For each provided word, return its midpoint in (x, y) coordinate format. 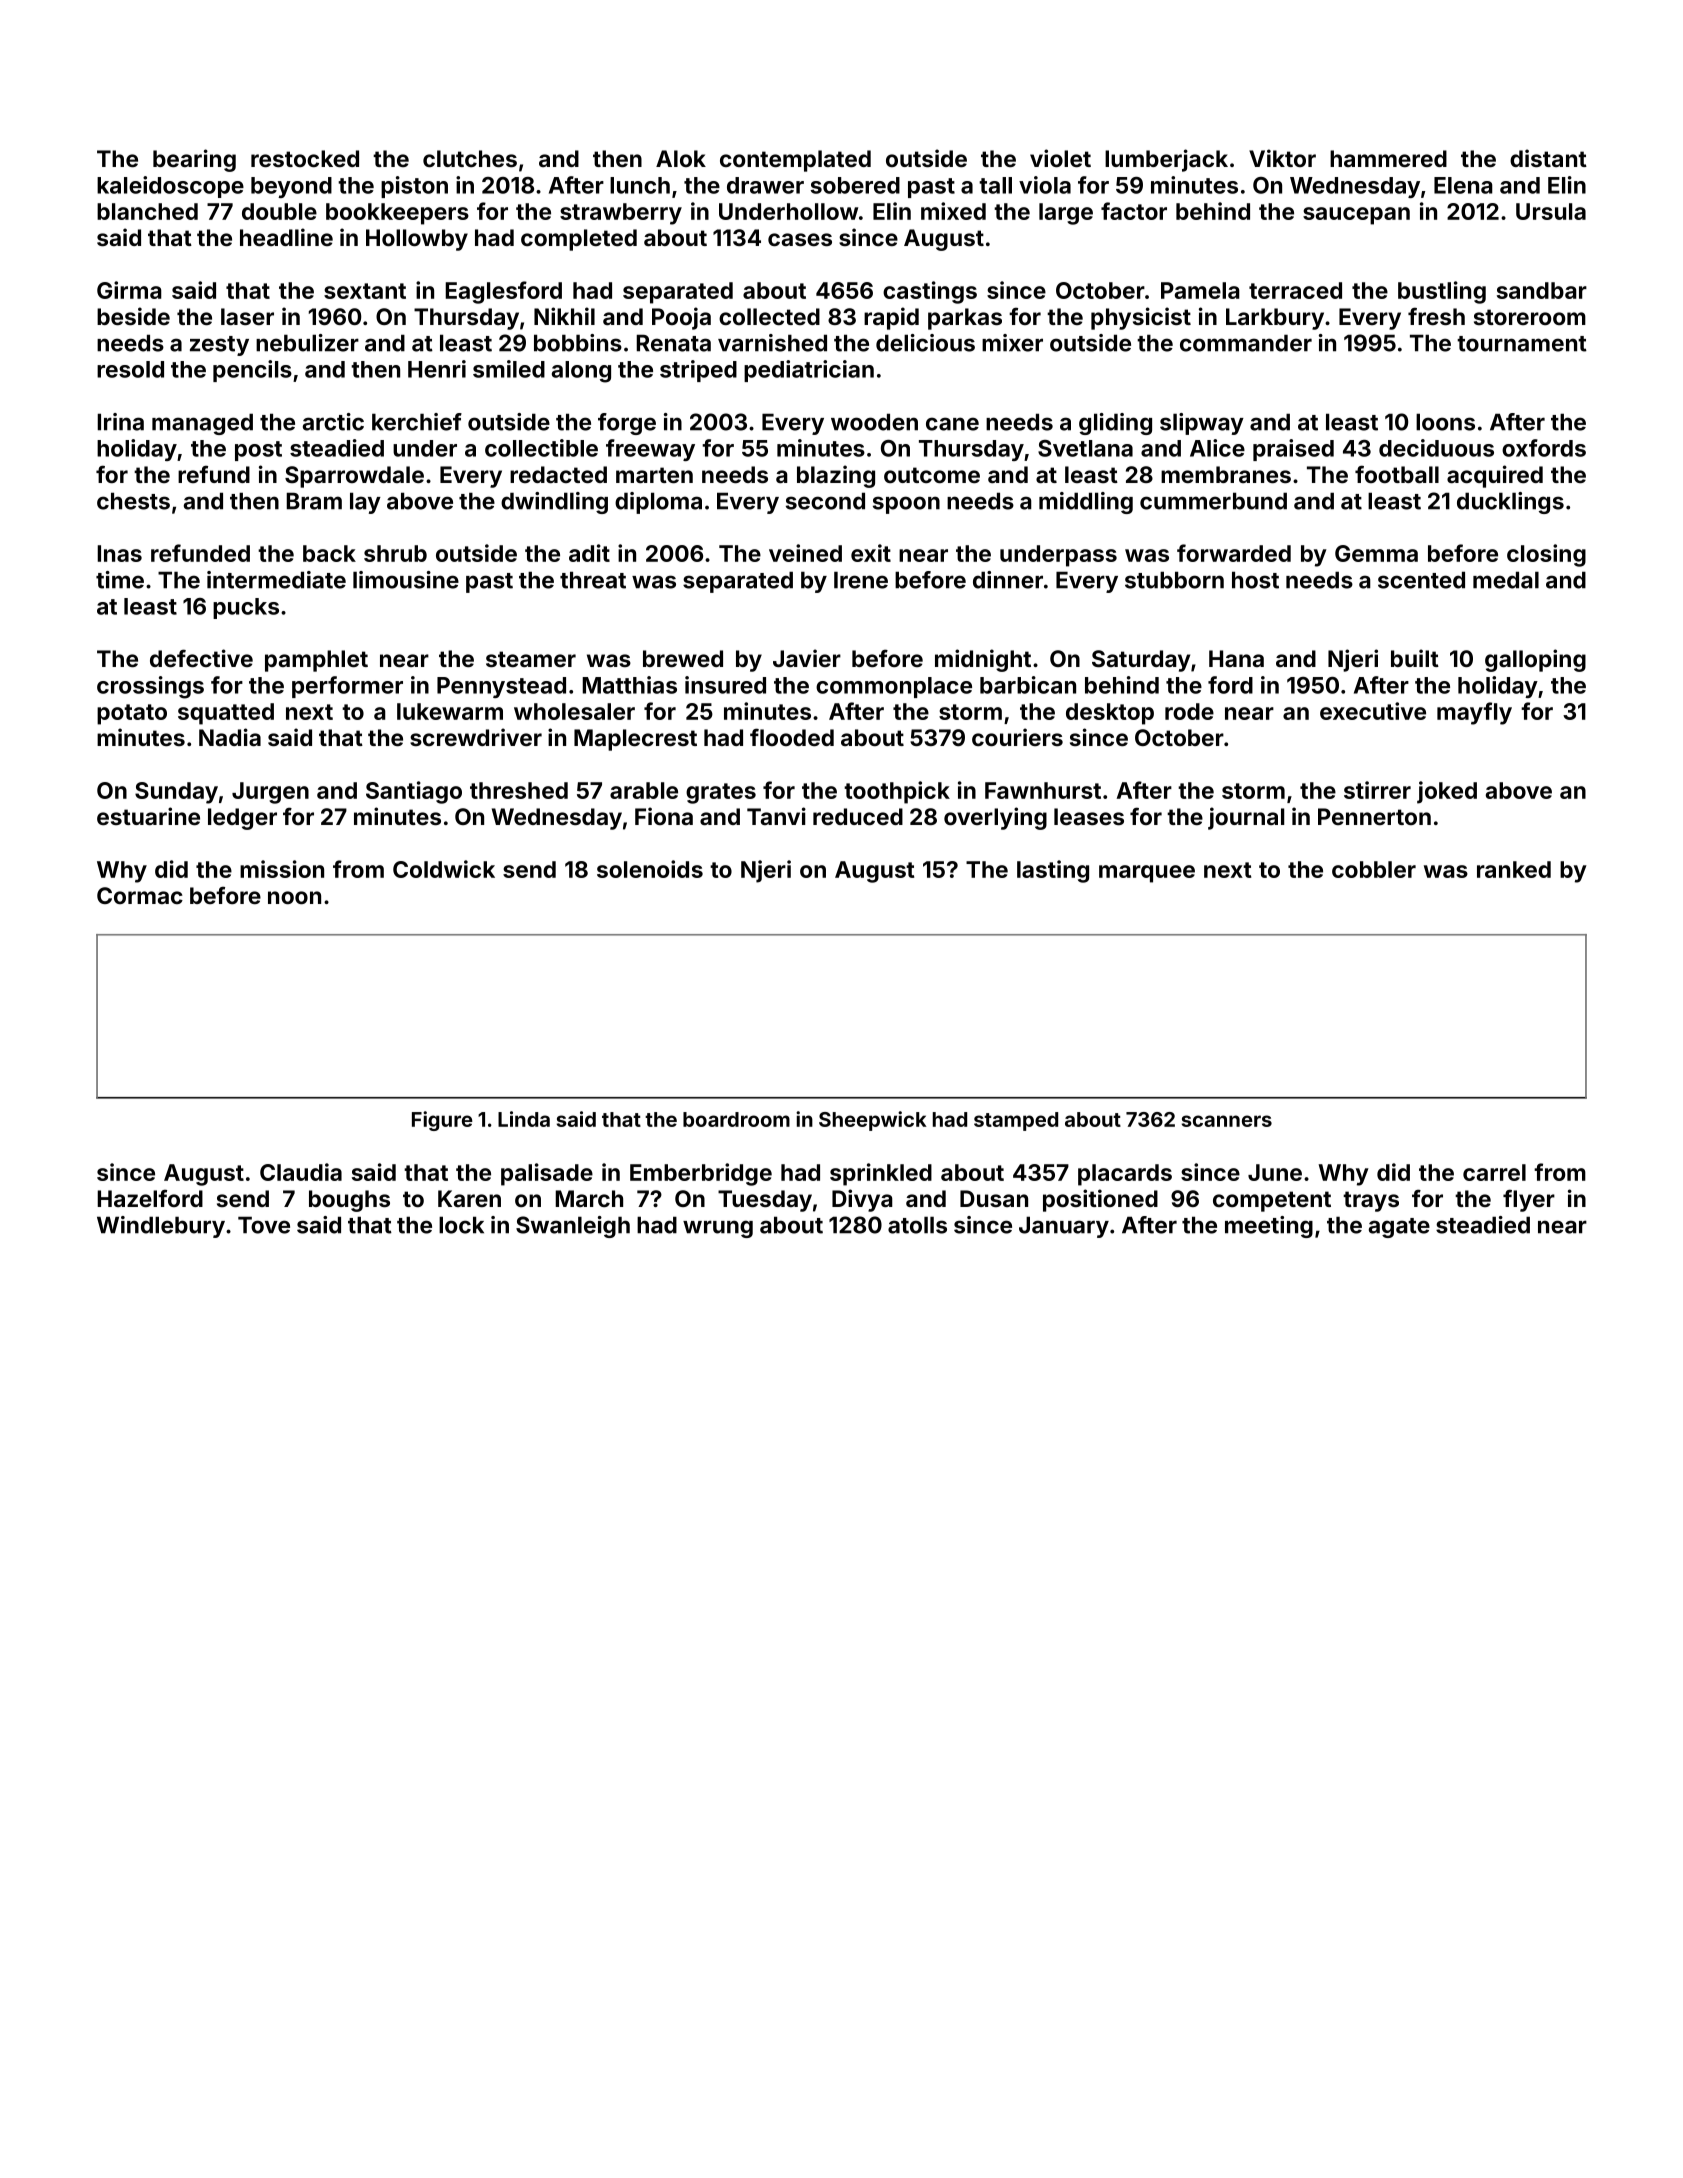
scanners (1227, 1121)
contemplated (795, 161)
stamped (1016, 1121)
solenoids (650, 869)
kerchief (417, 422)
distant (1548, 158)
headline (286, 237)
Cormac (140, 895)
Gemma (1376, 553)
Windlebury (161, 1227)
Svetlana (1085, 448)
